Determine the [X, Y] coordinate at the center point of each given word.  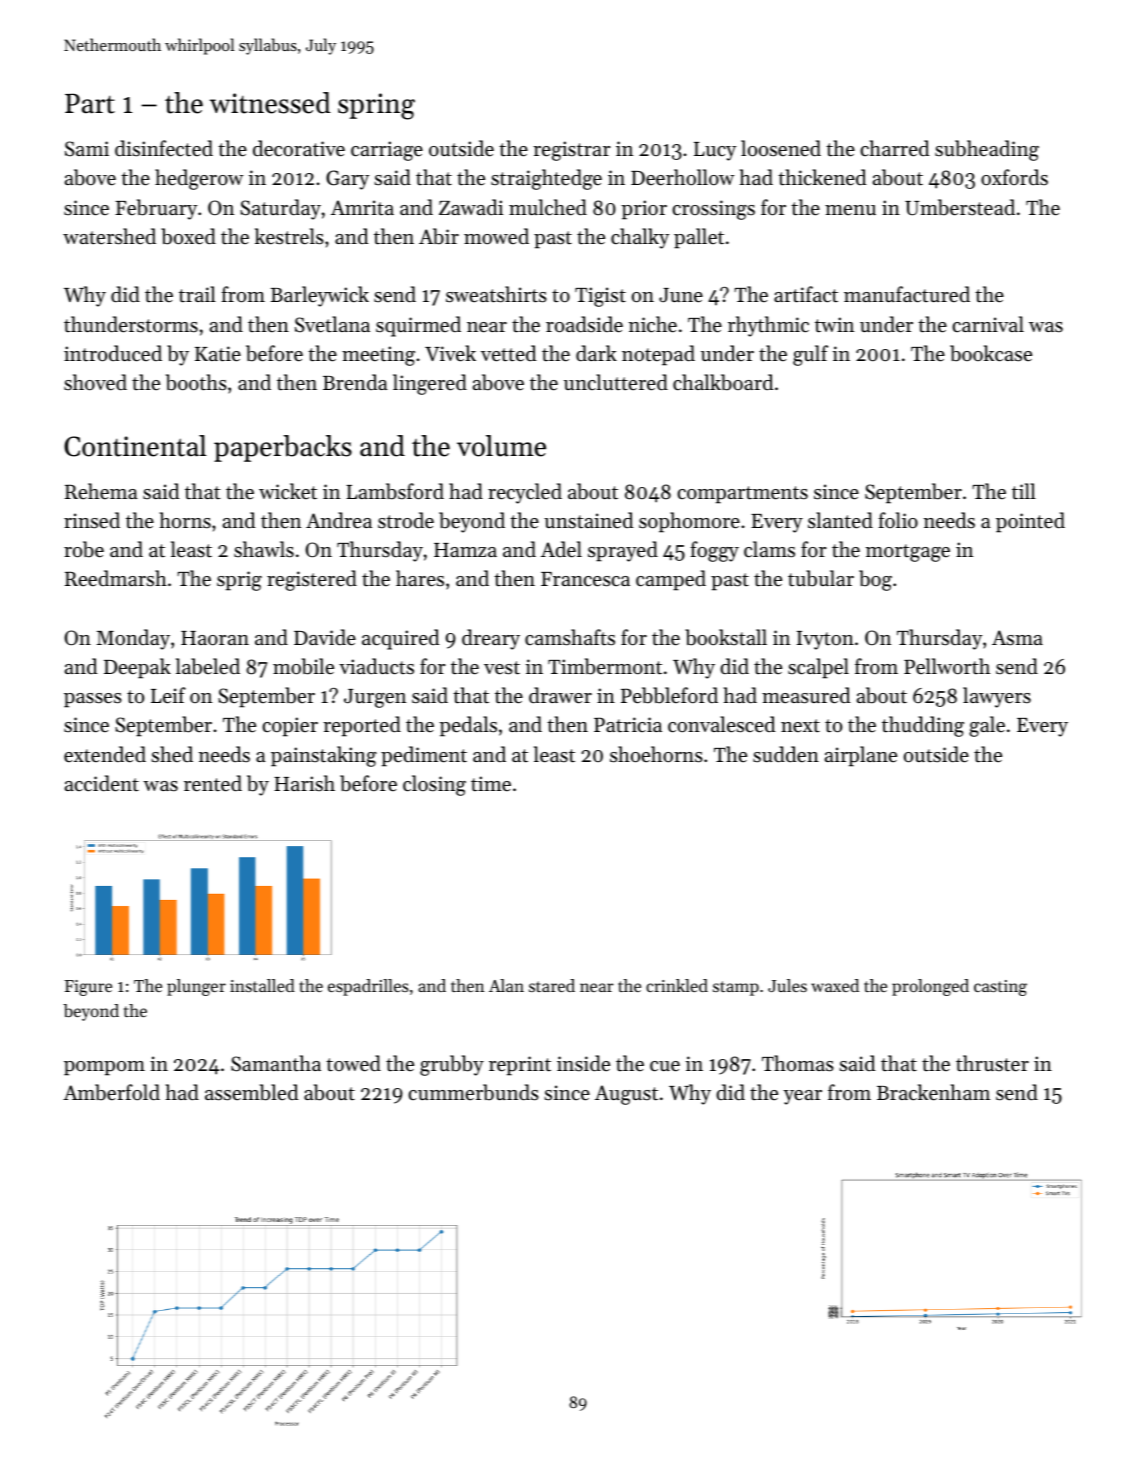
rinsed [92, 520]
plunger [196, 987]
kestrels [289, 236]
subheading [987, 150]
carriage [387, 151]
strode [406, 520]
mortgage [908, 553]
